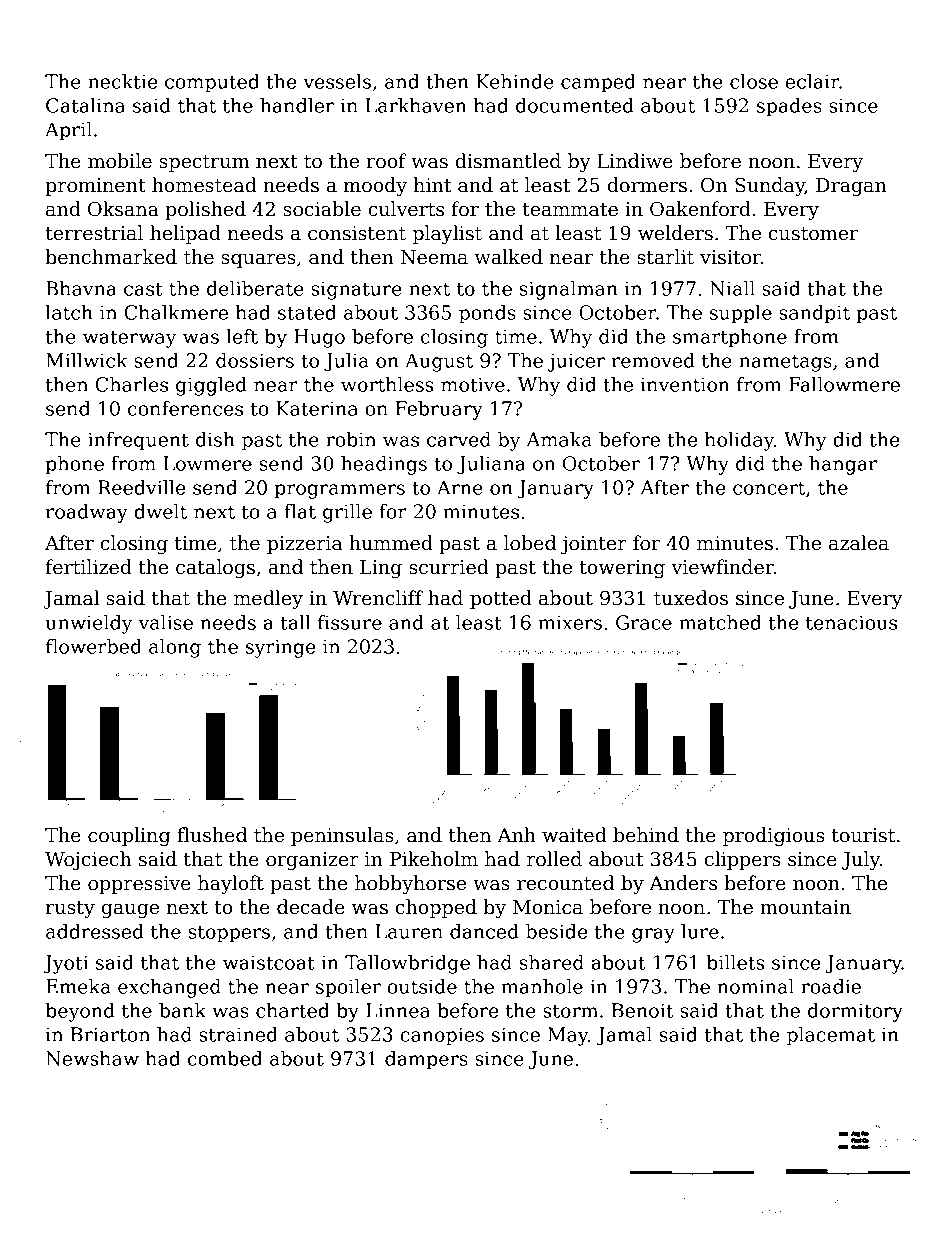  I want to click on invention, so click(685, 384).
